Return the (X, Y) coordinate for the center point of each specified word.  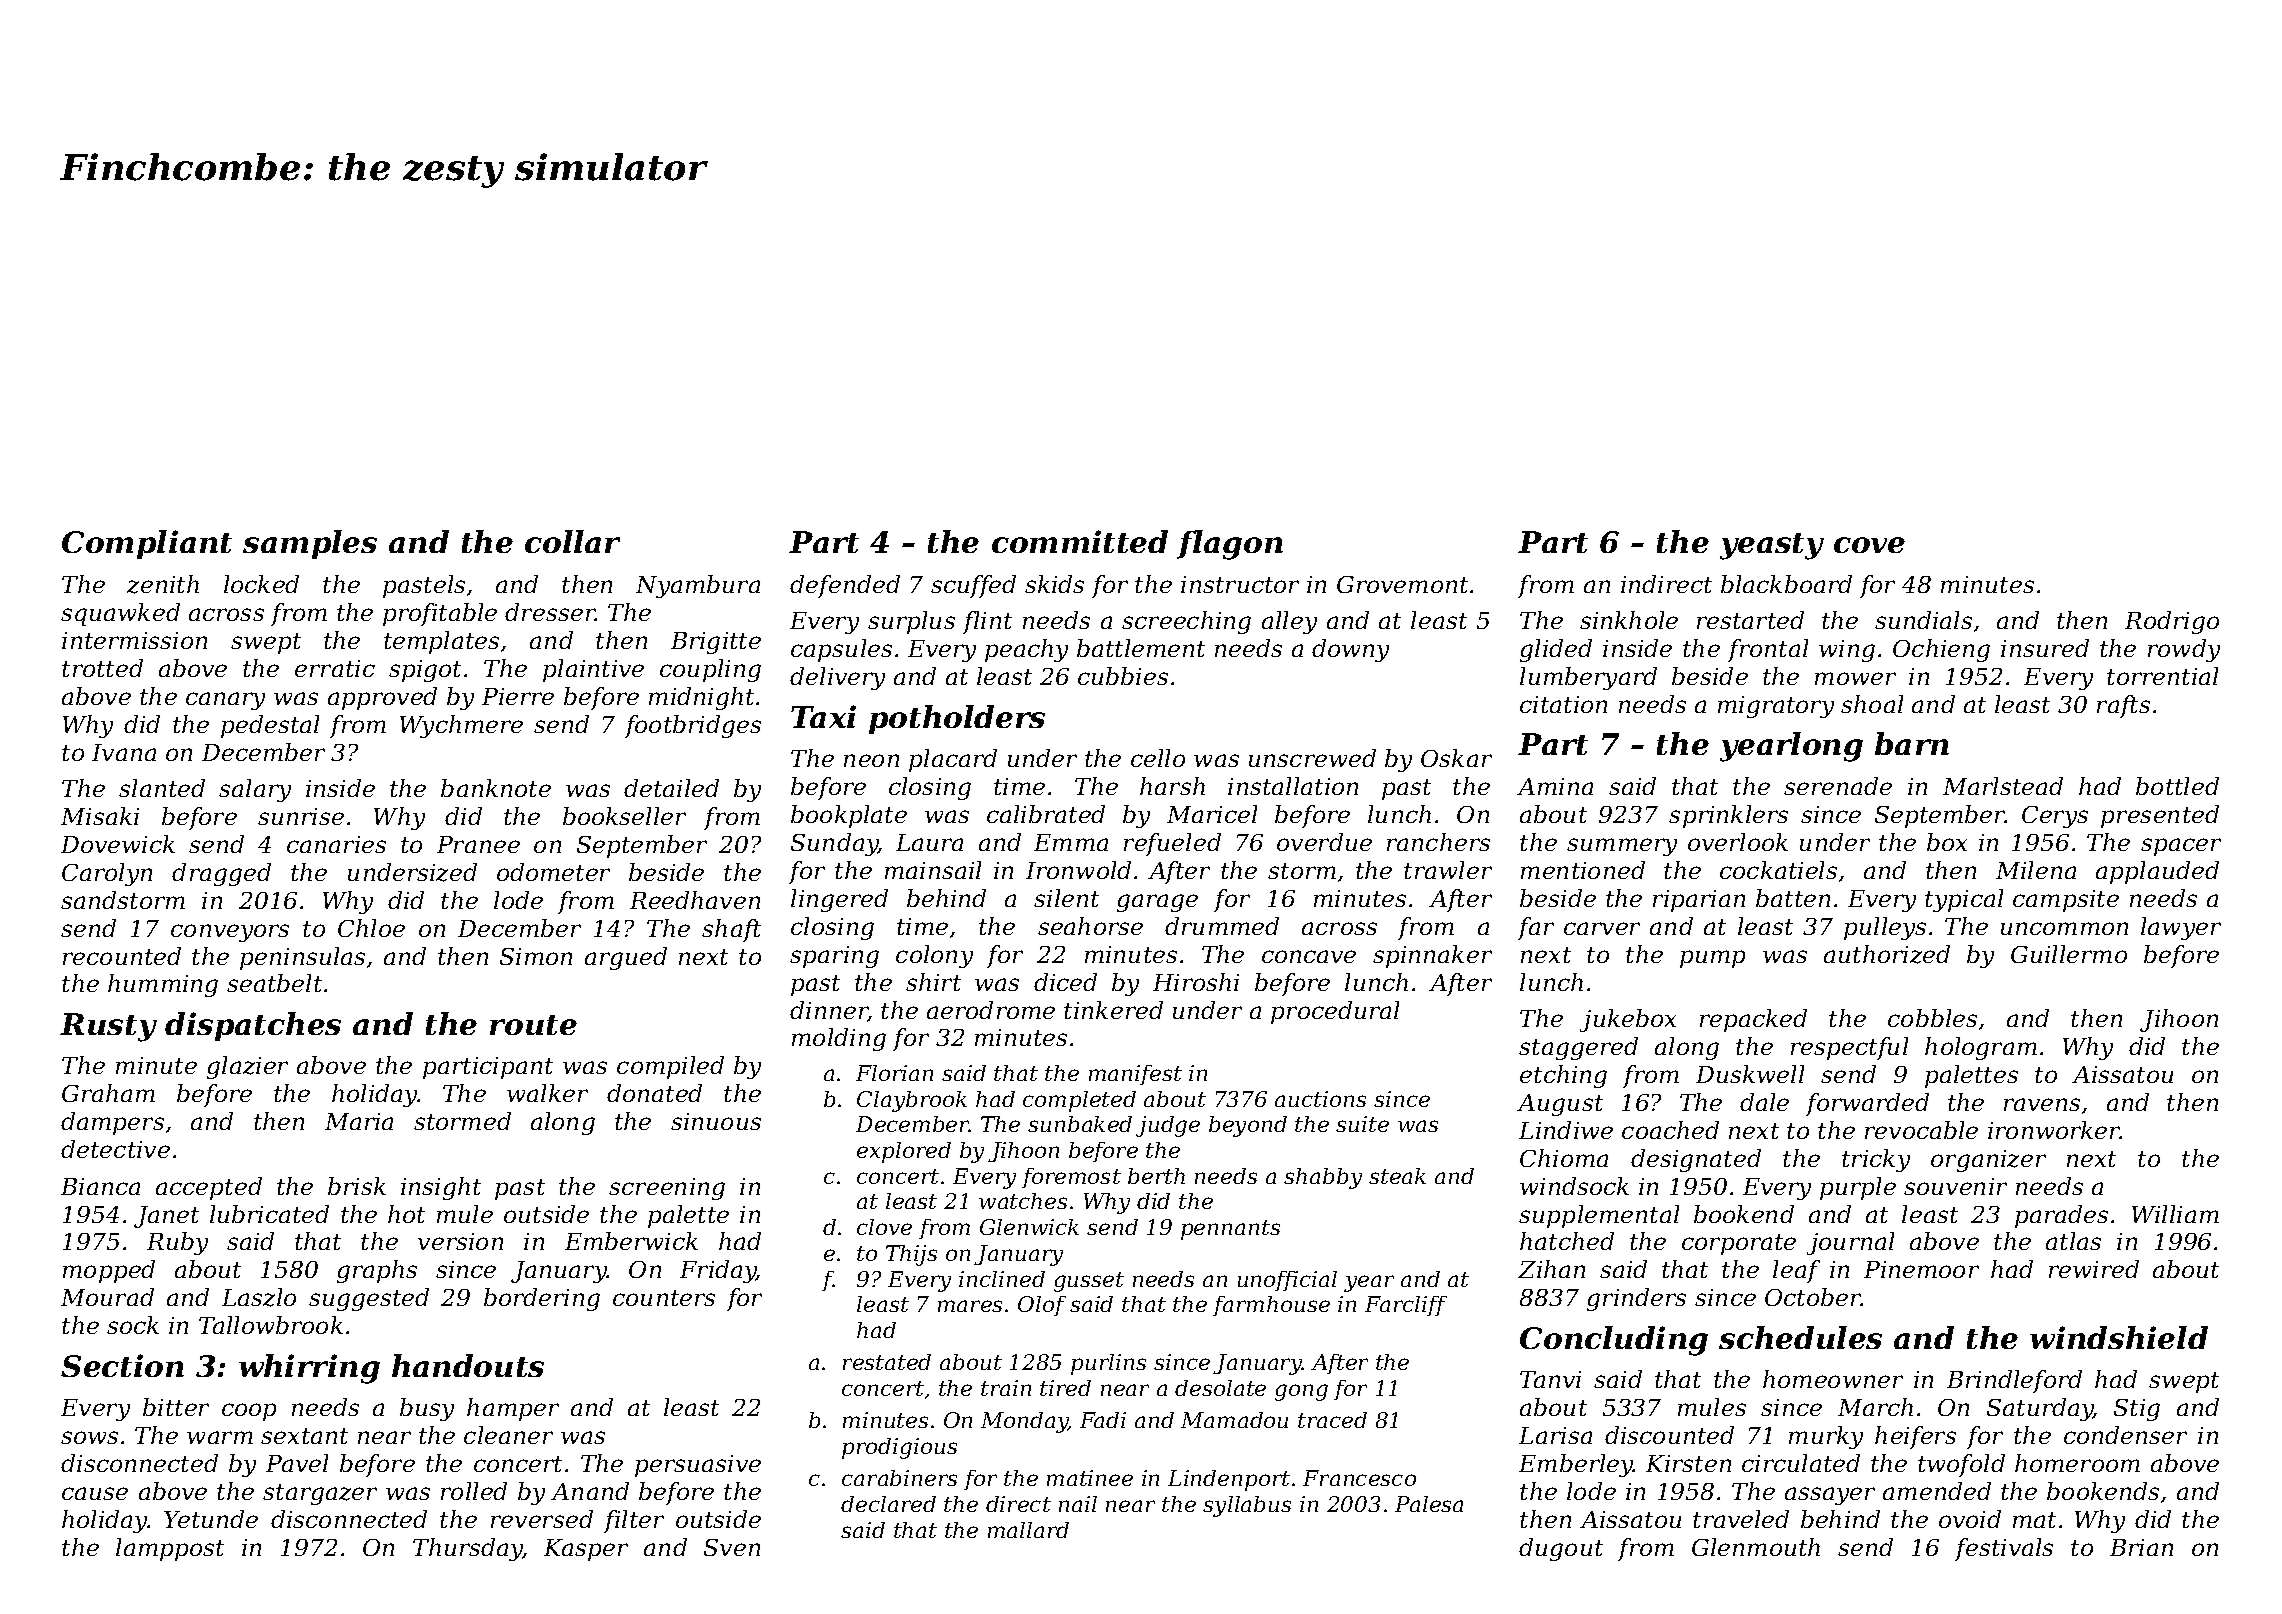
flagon (1230, 545)
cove (1869, 545)
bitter (176, 1407)
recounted (122, 956)
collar (572, 541)
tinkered (1113, 1010)
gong (1301, 1392)
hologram (1981, 1048)
